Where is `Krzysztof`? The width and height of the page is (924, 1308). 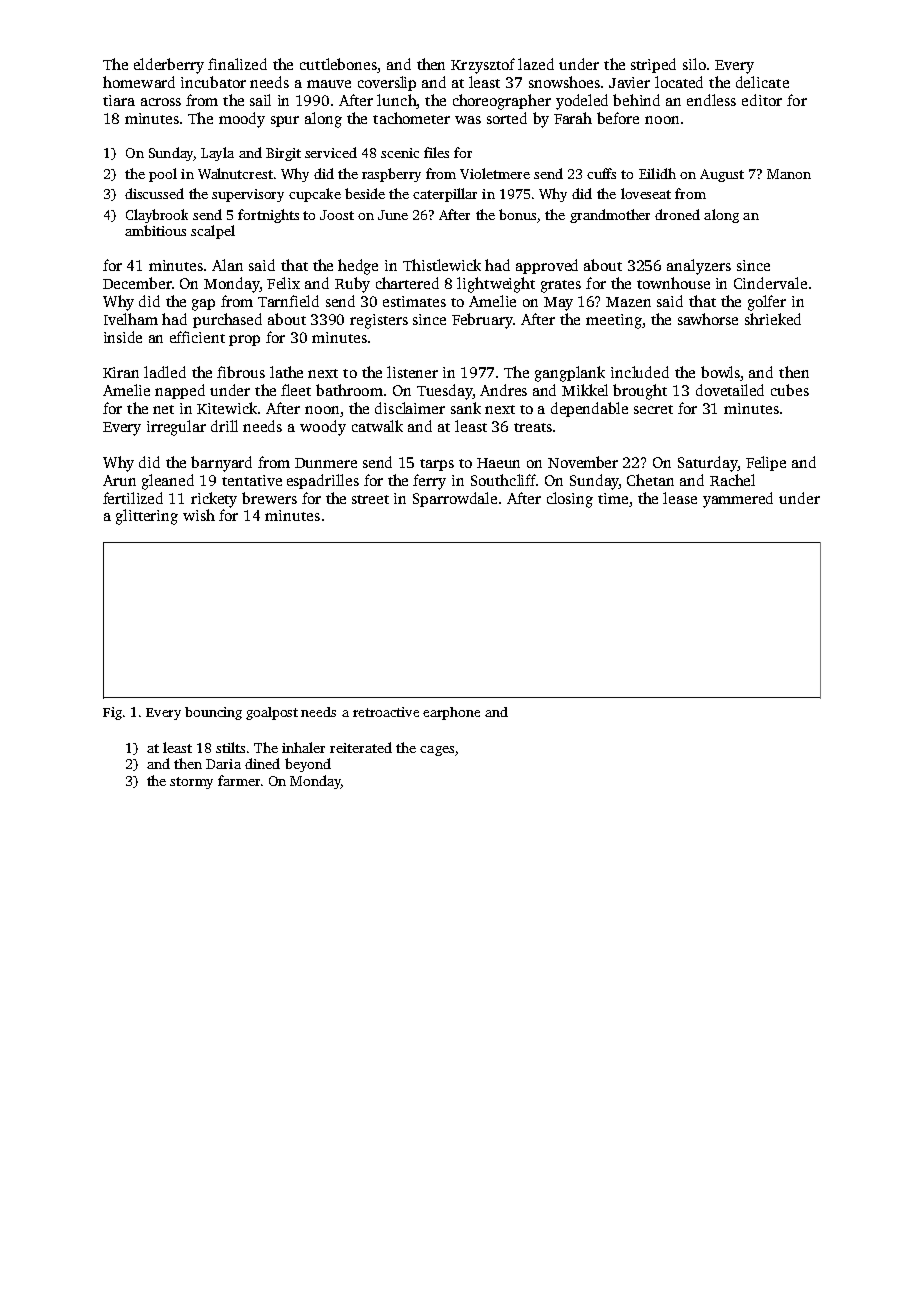
Krzysztof is located at coordinates (483, 66).
